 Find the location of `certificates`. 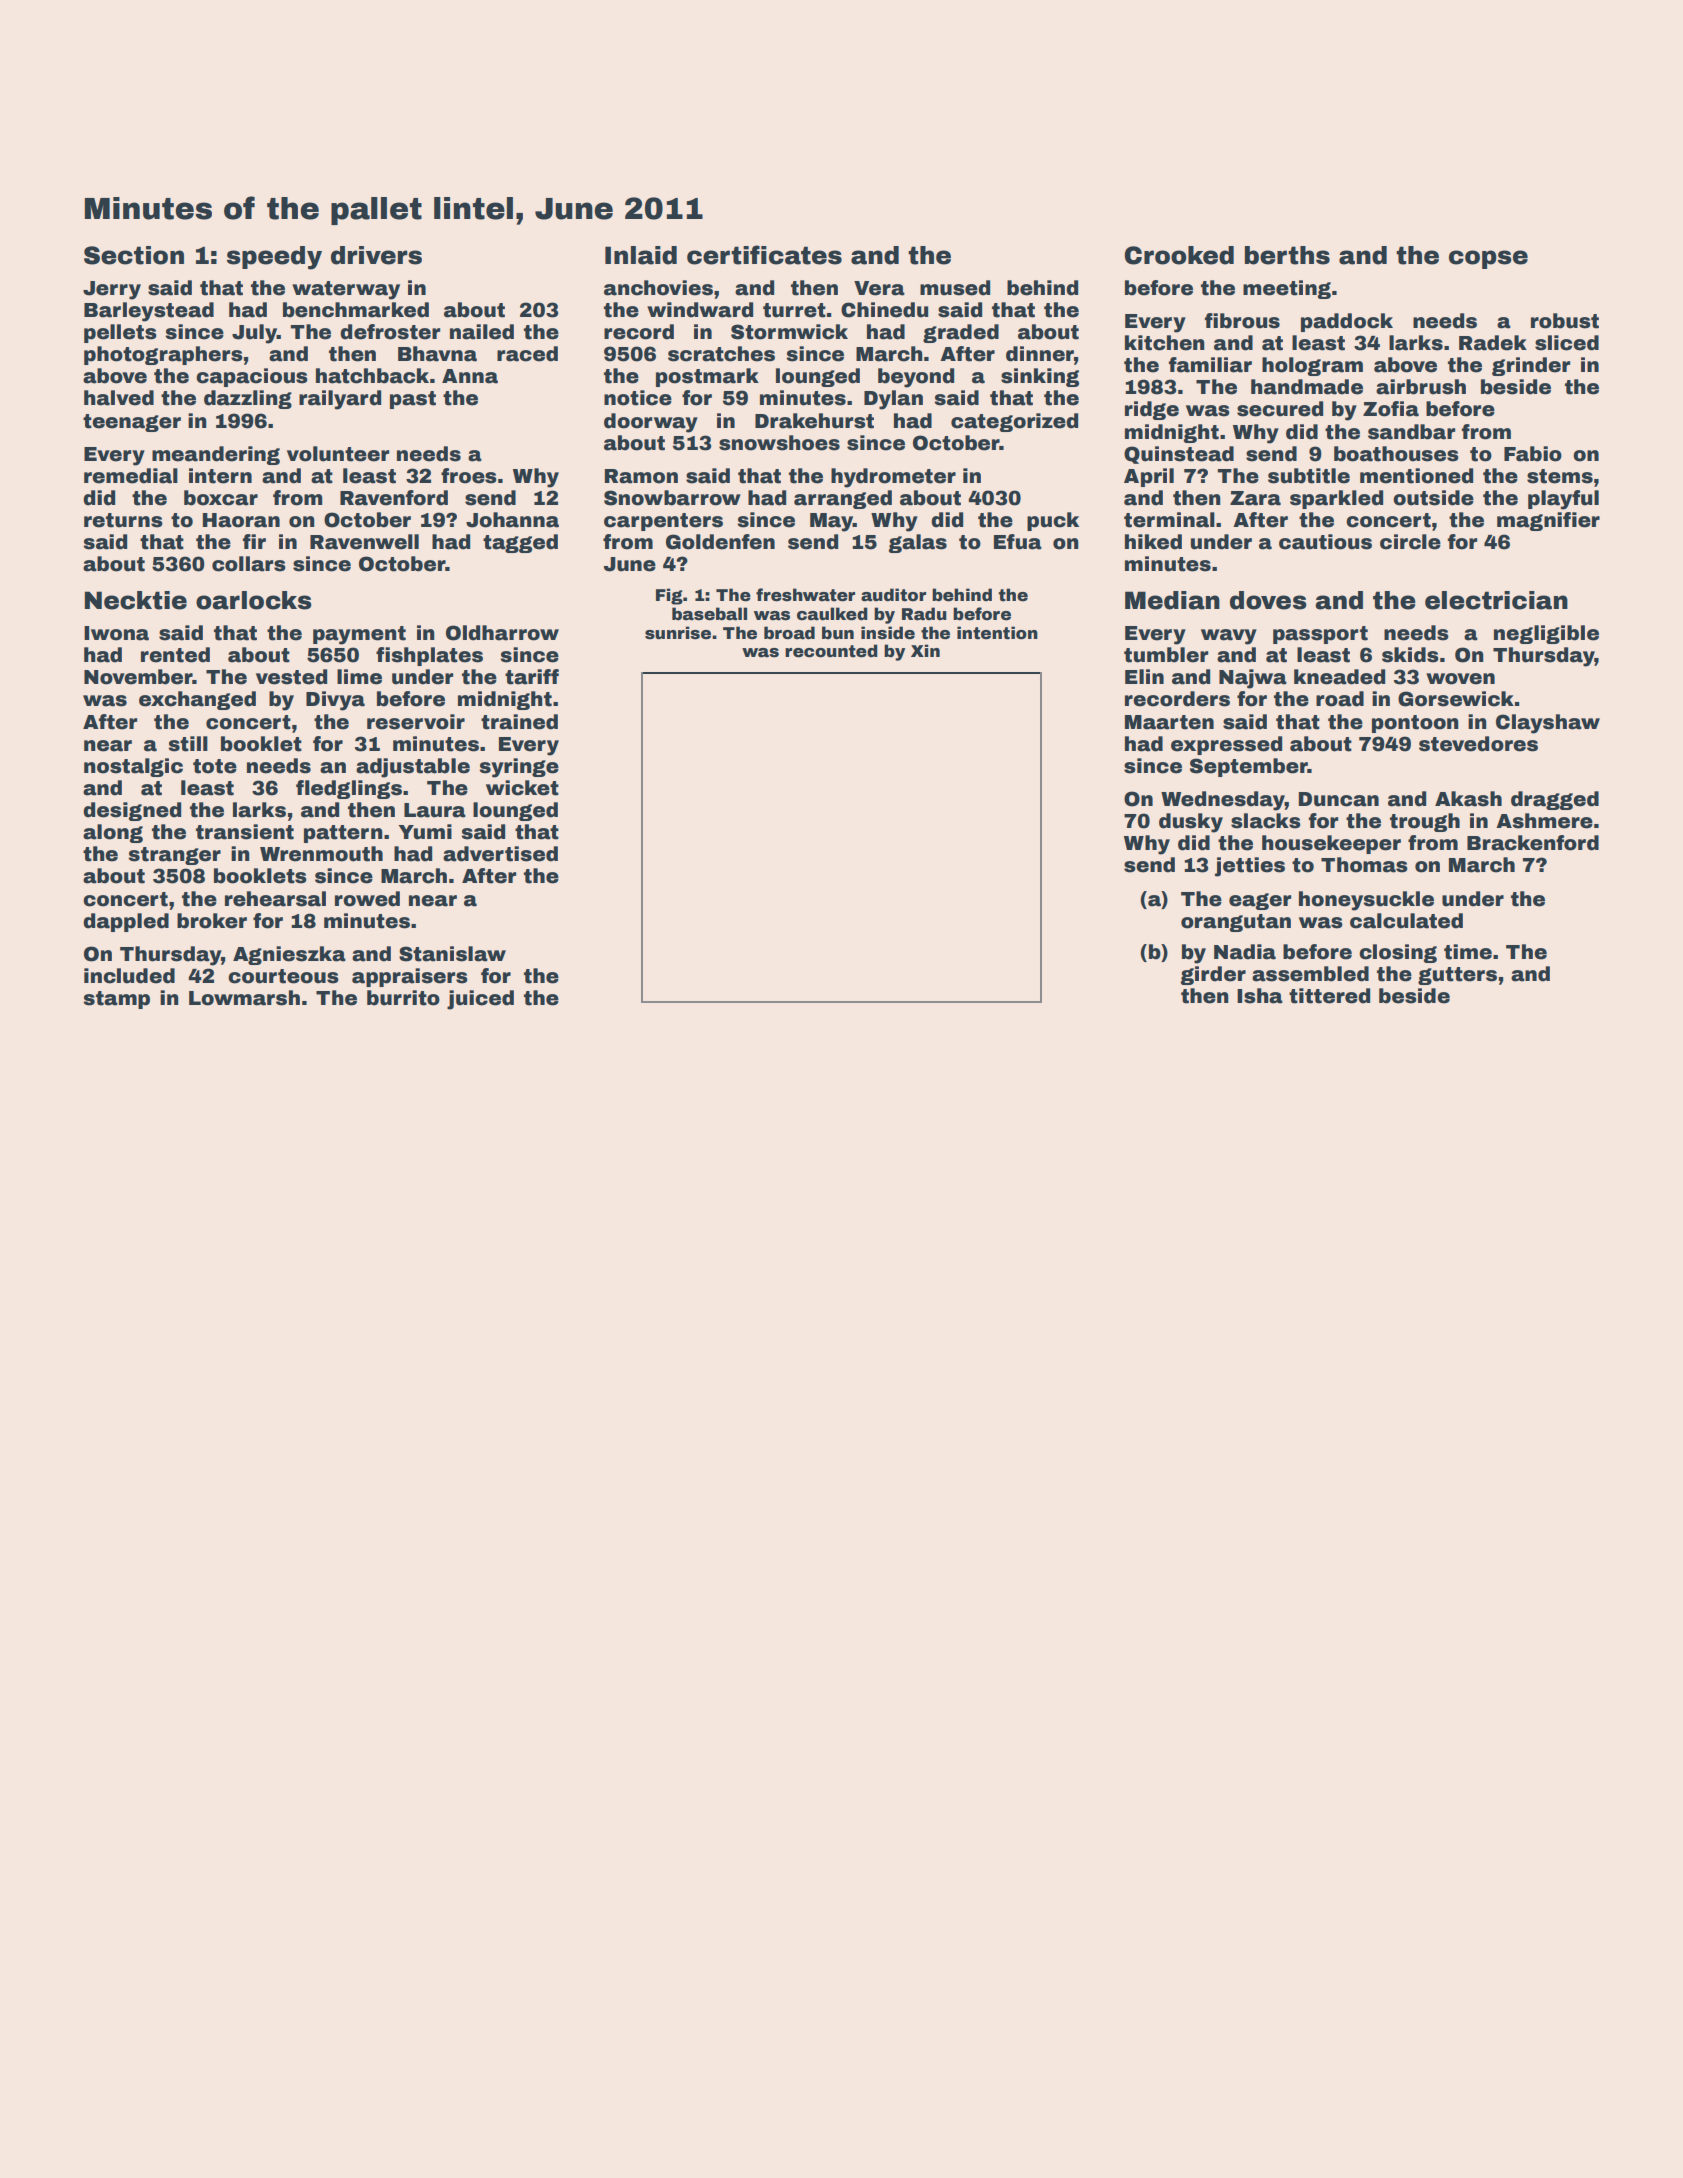

certificates is located at coordinates (764, 255).
